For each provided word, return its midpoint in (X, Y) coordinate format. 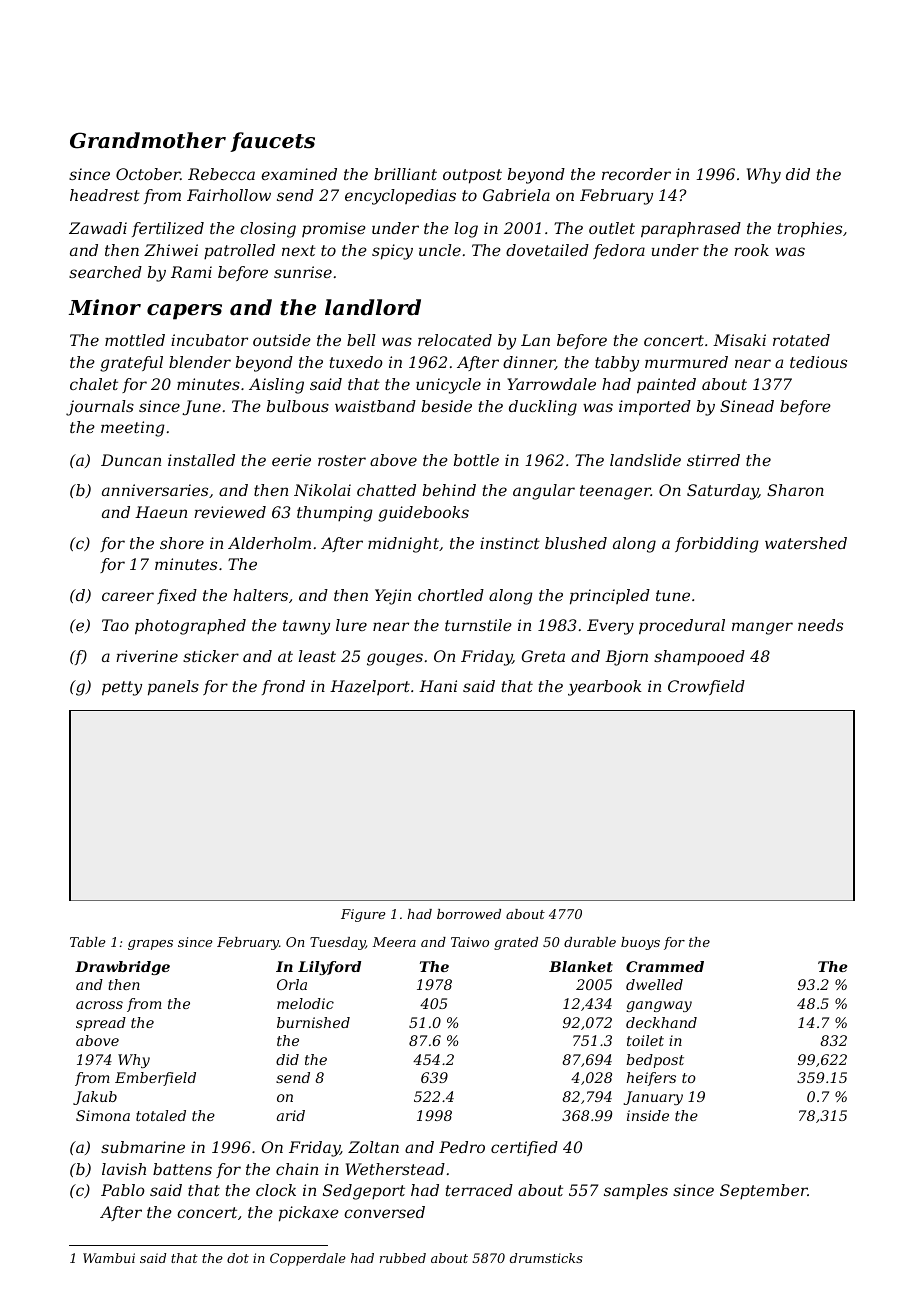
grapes (150, 945)
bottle (476, 460)
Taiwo (470, 942)
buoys (640, 943)
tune (673, 595)
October (148, 174)
